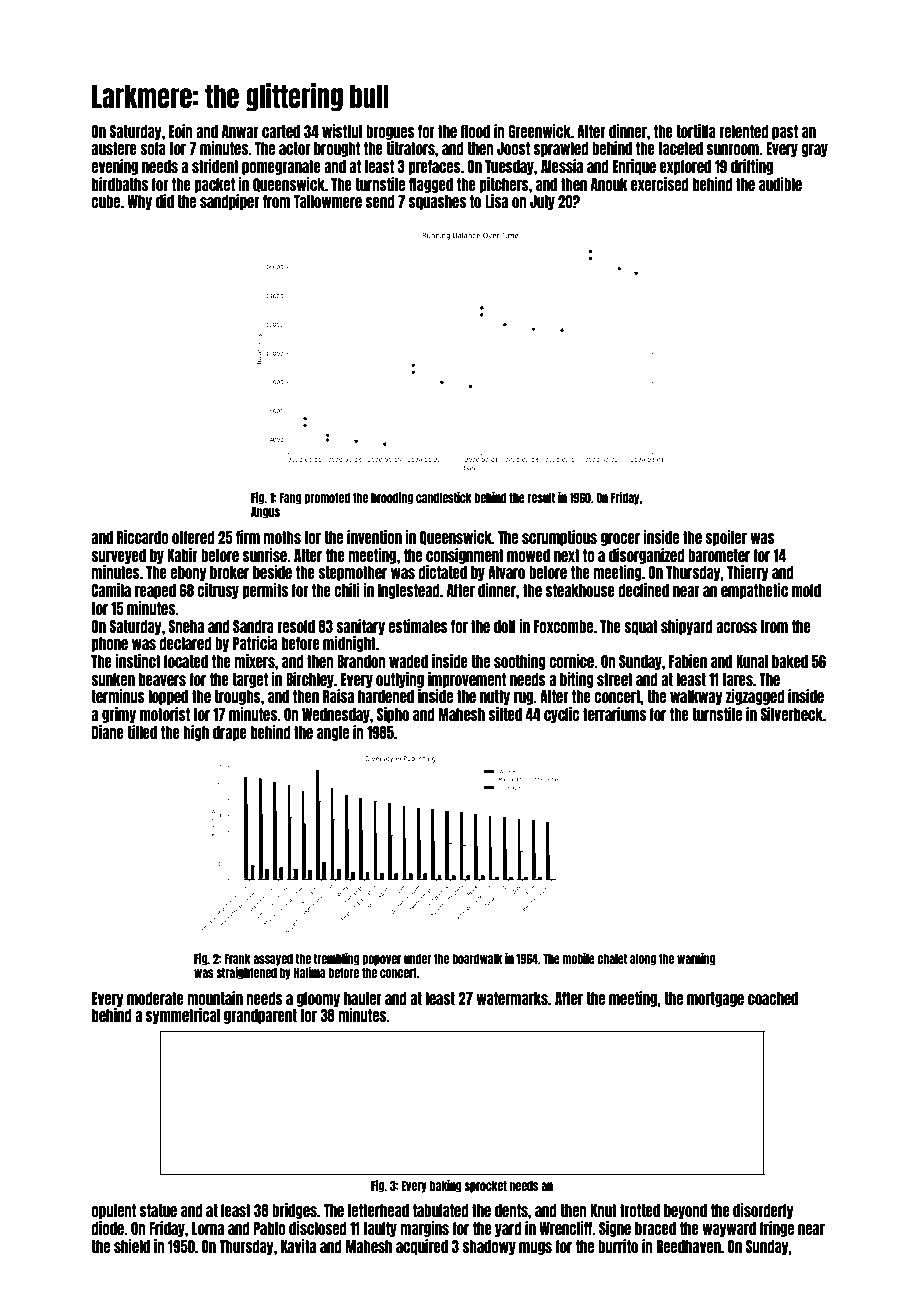  What do you see at coordinates (143, 537) in the image?
I see `Riccardo` at bounding box center [143, 537].
